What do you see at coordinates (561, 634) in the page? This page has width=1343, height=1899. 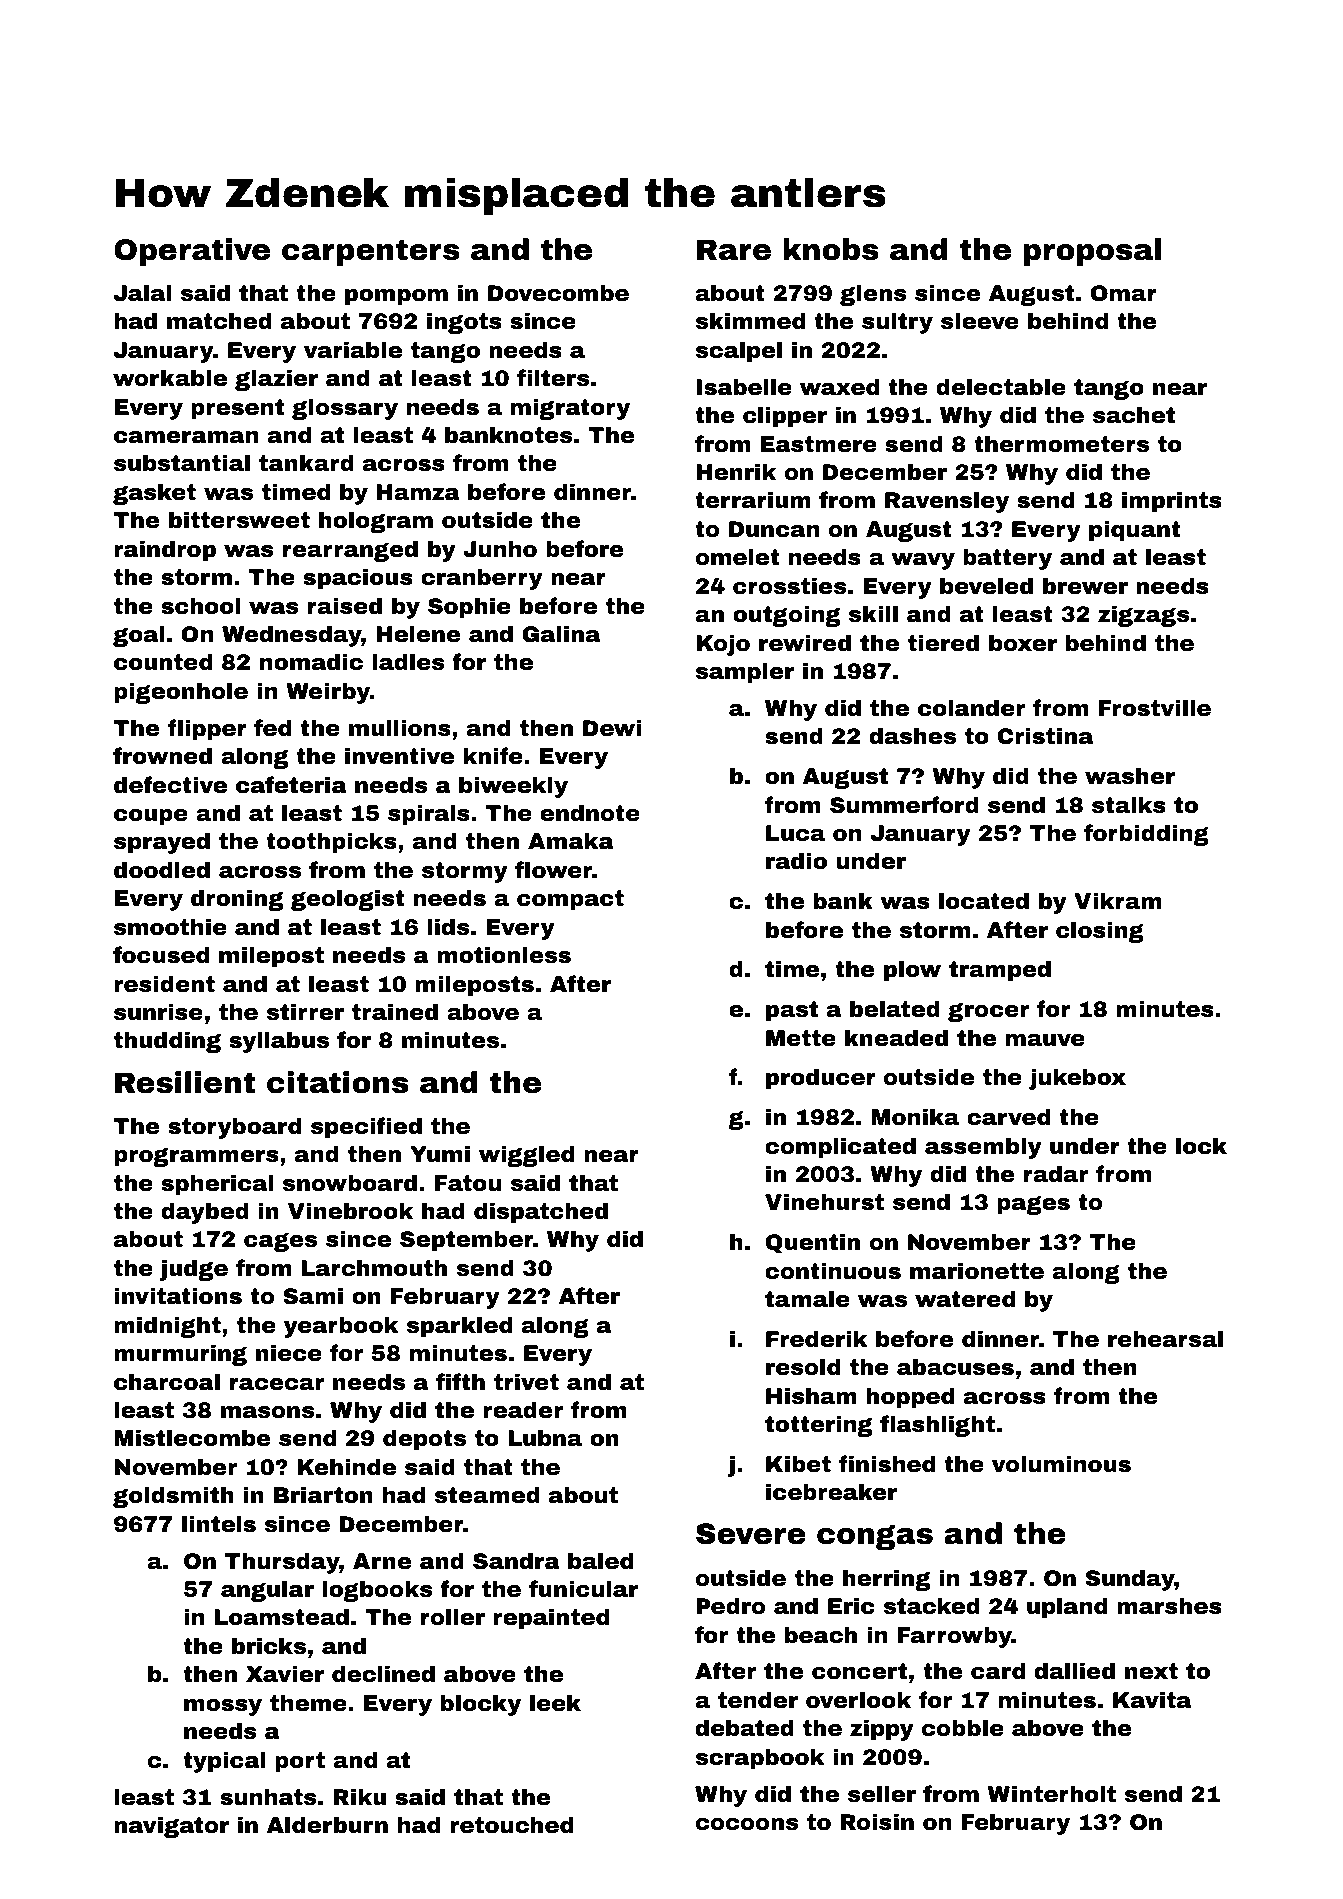 I see `Galina` at bounding box center [561, 634].
